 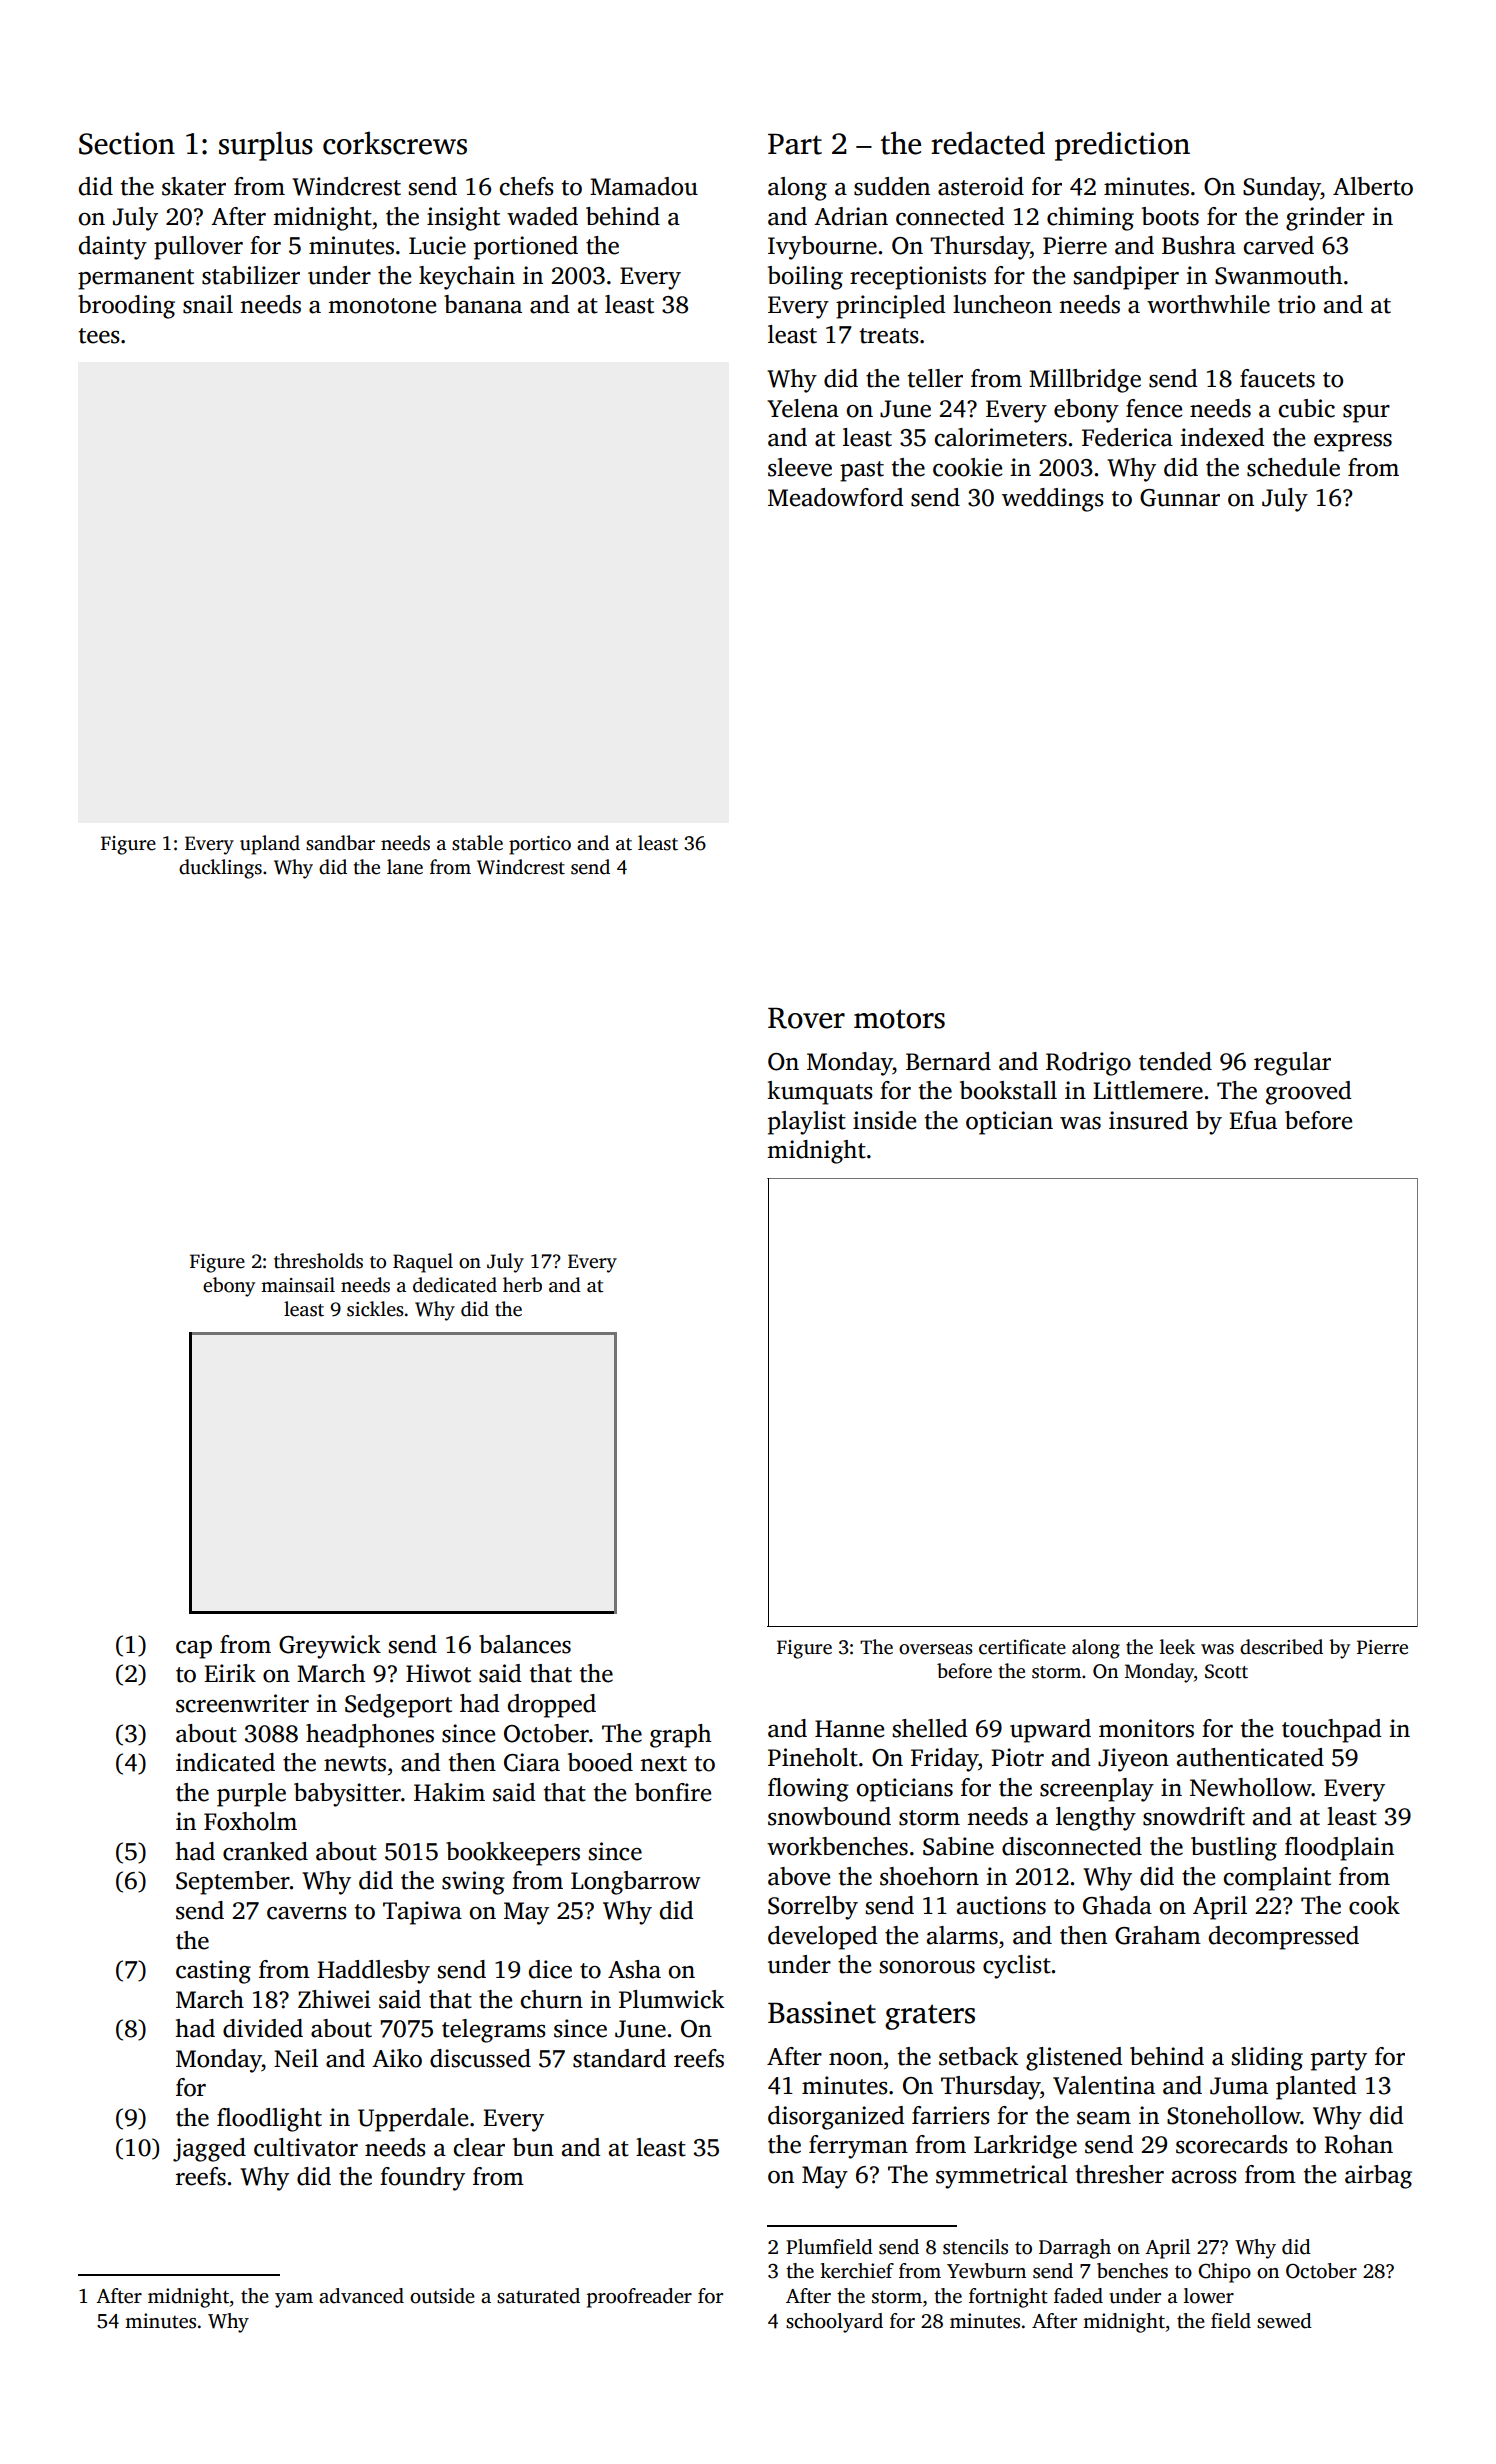 What do you see at coordinates (945, 1760) in the screenshot?
I see `Friday` at bounding box center [945, 1760].
